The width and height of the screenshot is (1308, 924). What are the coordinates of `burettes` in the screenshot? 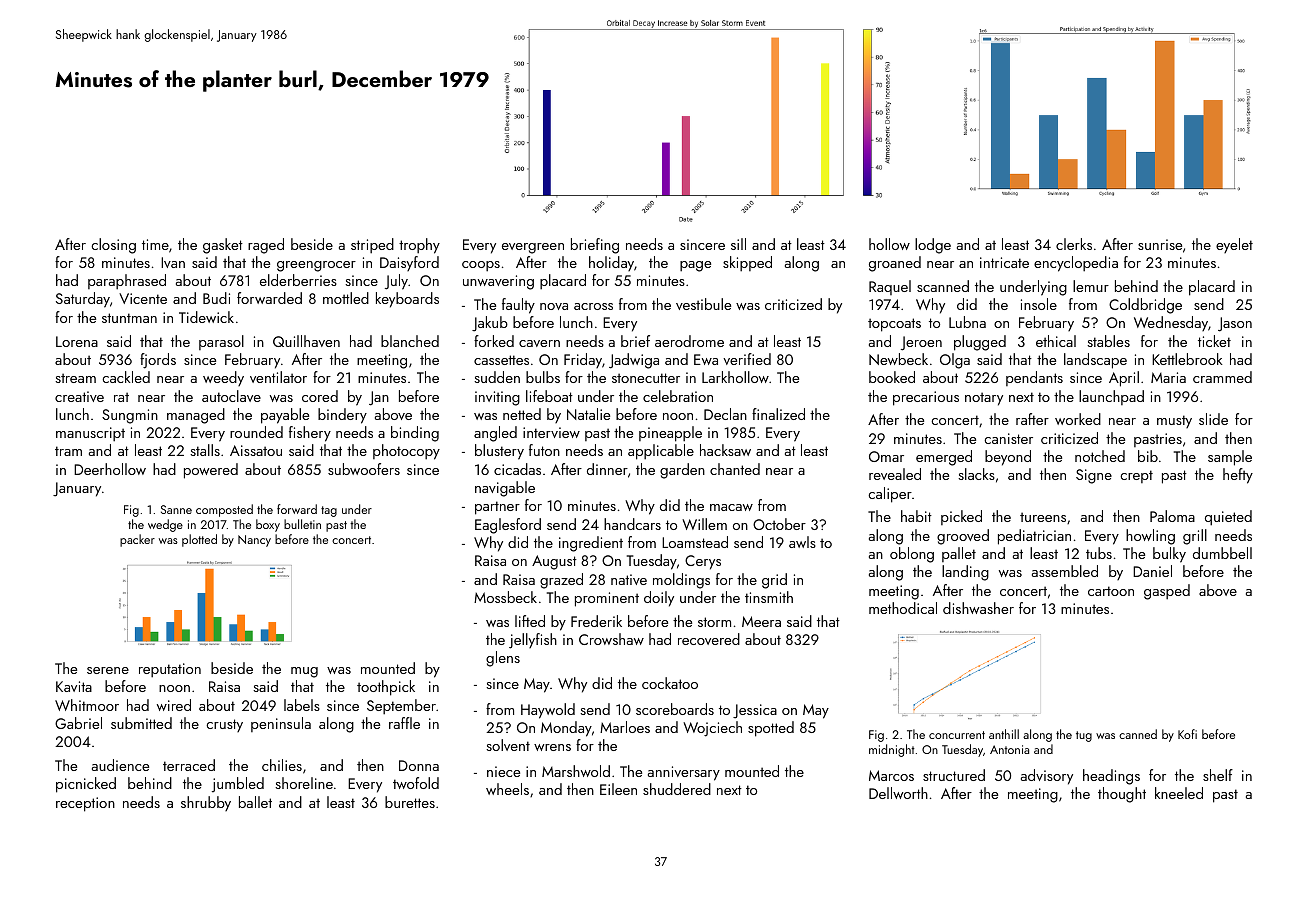 It's located at (410, 802).
